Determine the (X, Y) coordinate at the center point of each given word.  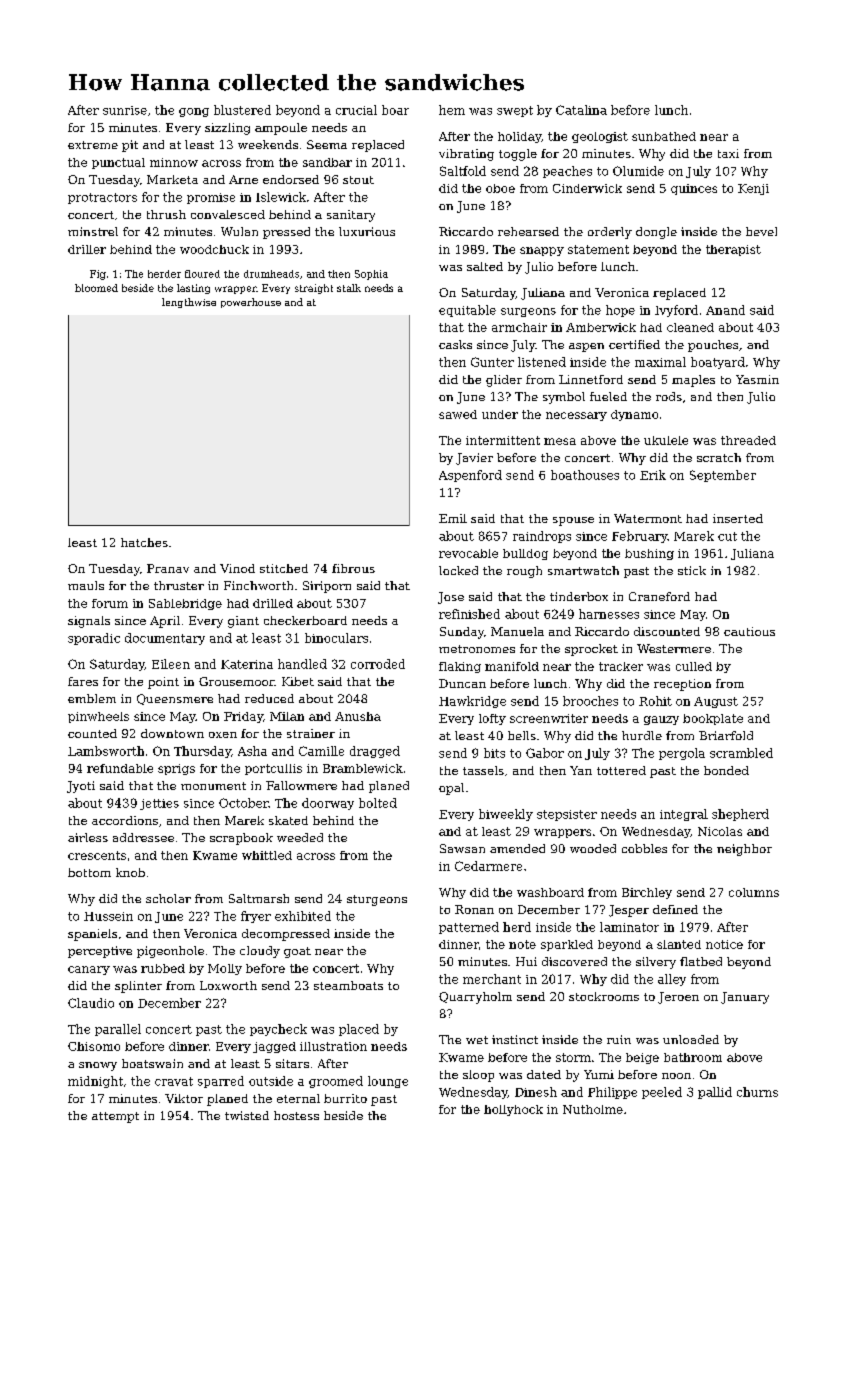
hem (452, 110)
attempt (115, 1117)
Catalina (581, 110)
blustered (242, 110)
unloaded (691, 1039)
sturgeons (377, 900)
